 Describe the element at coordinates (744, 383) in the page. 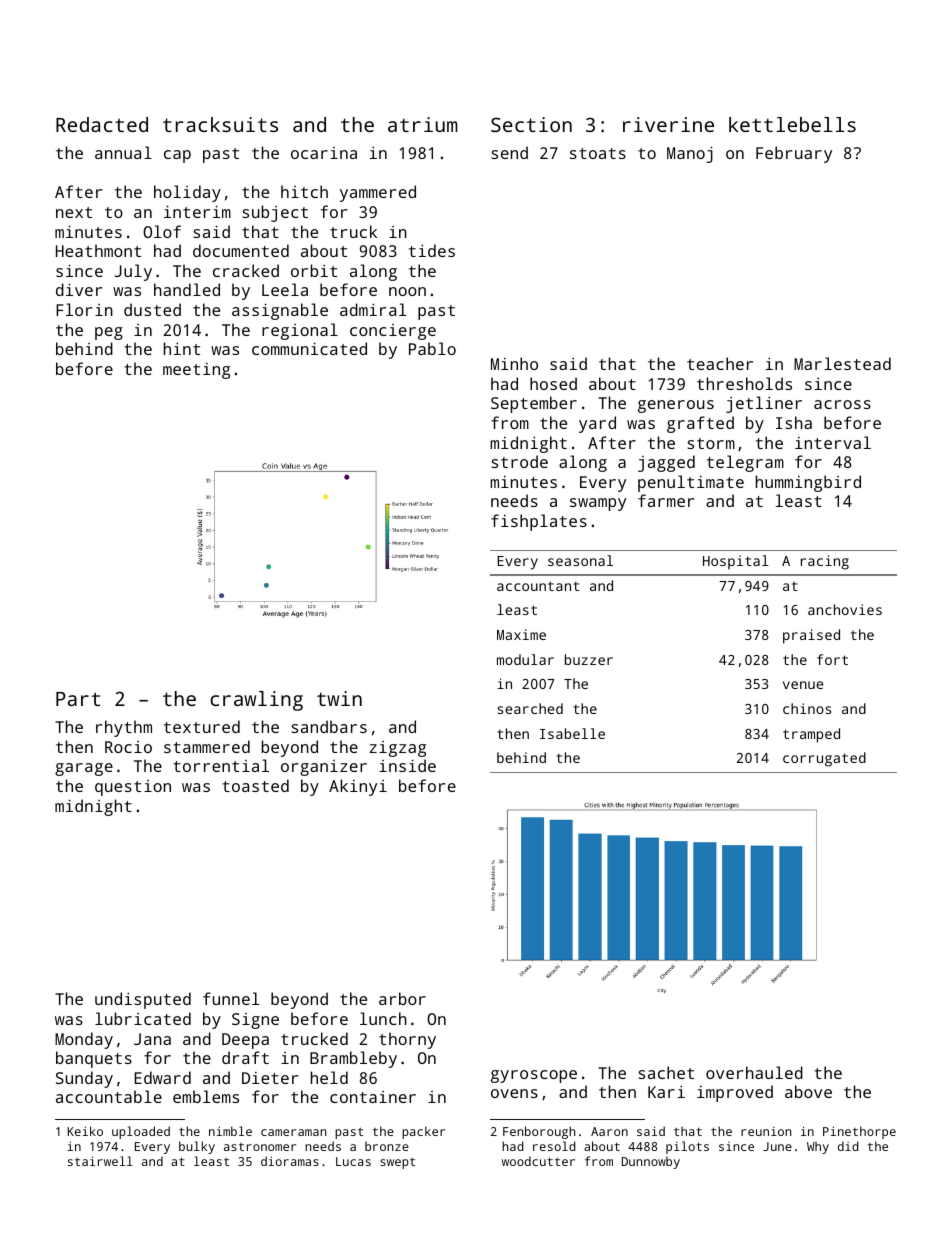

I see `thresholds` at that location.
